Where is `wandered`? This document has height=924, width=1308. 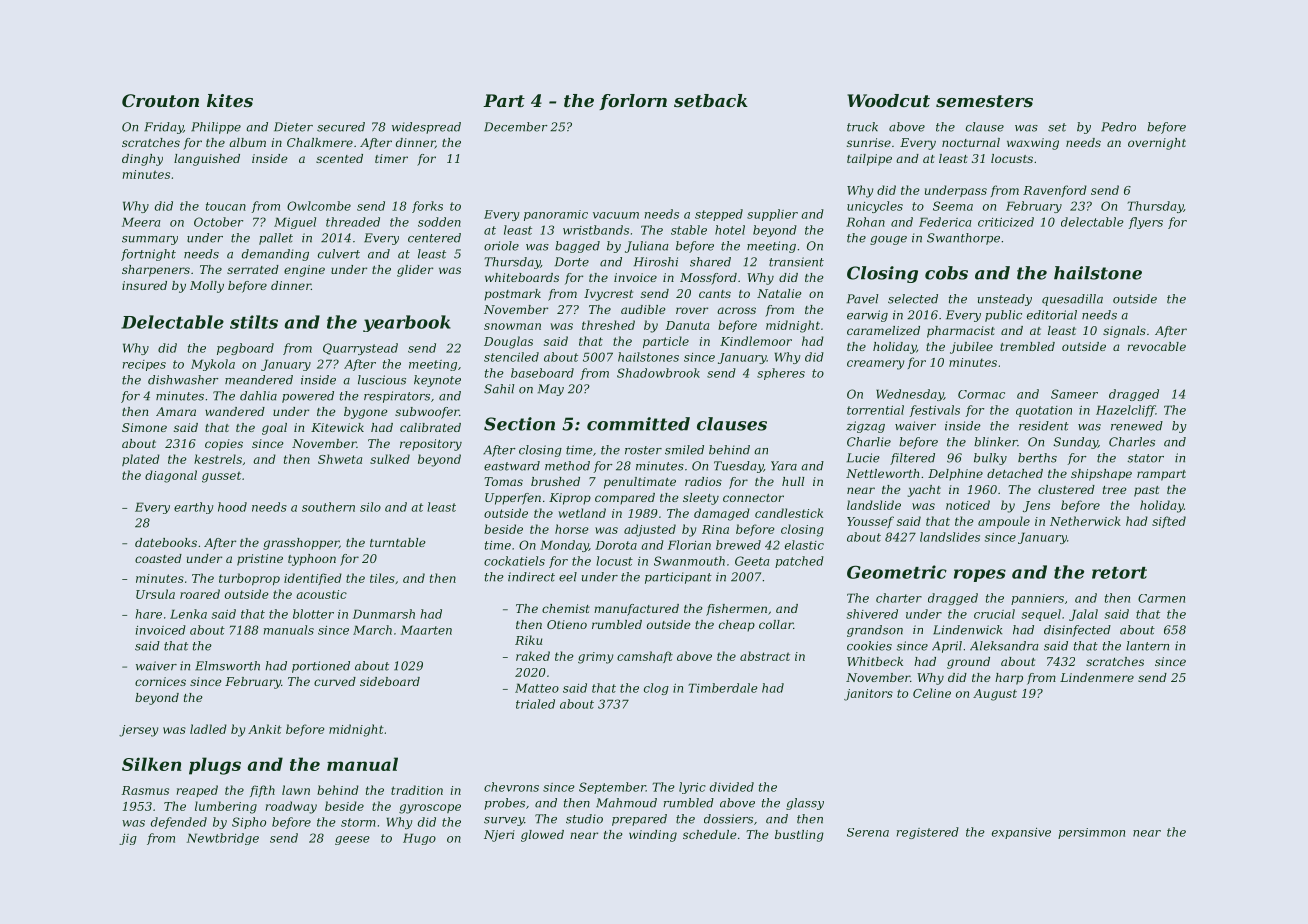 wandered is located at coordinates (235, 411).
